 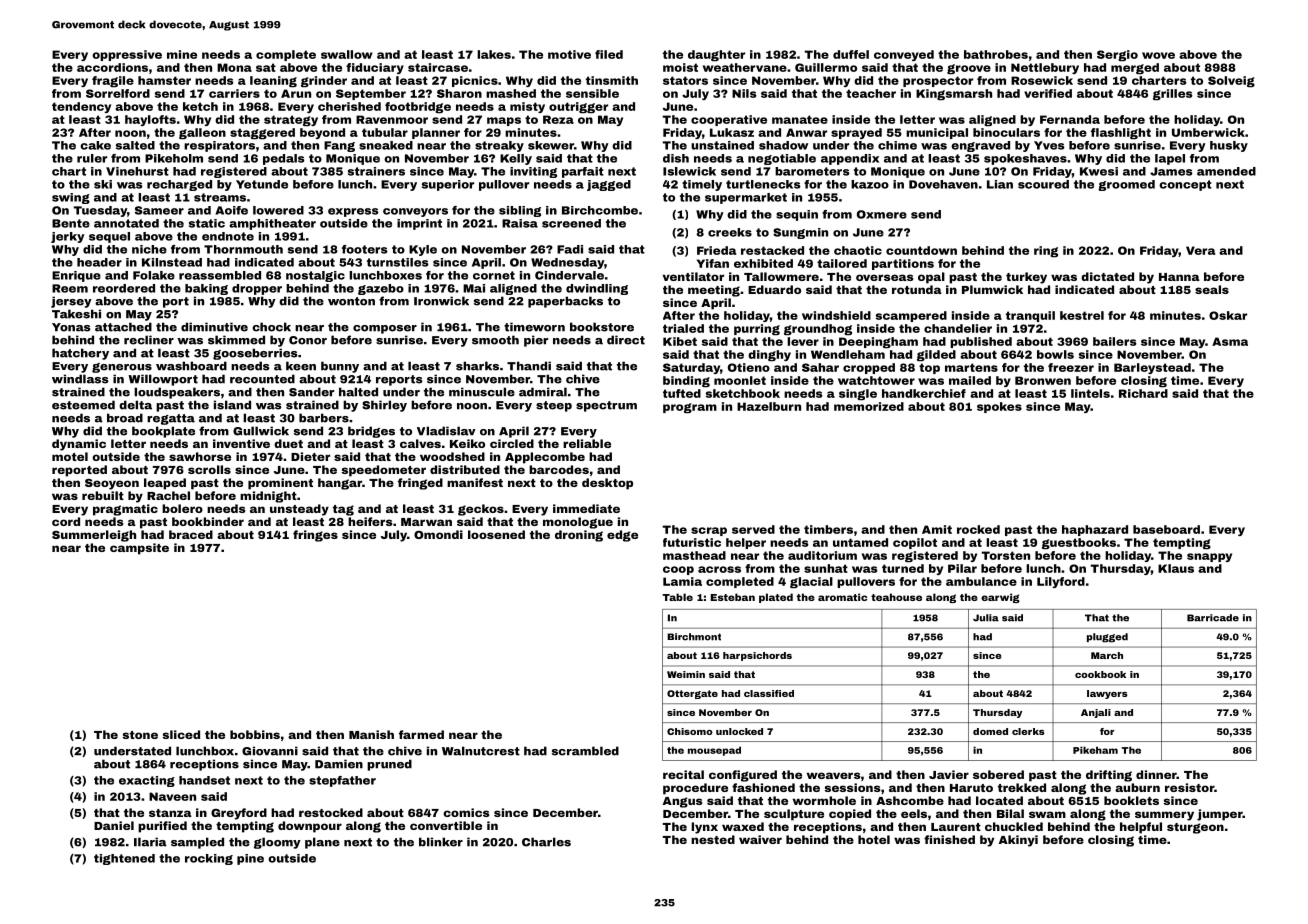 I want to click on lintels, so click(x=1090, y=393).
